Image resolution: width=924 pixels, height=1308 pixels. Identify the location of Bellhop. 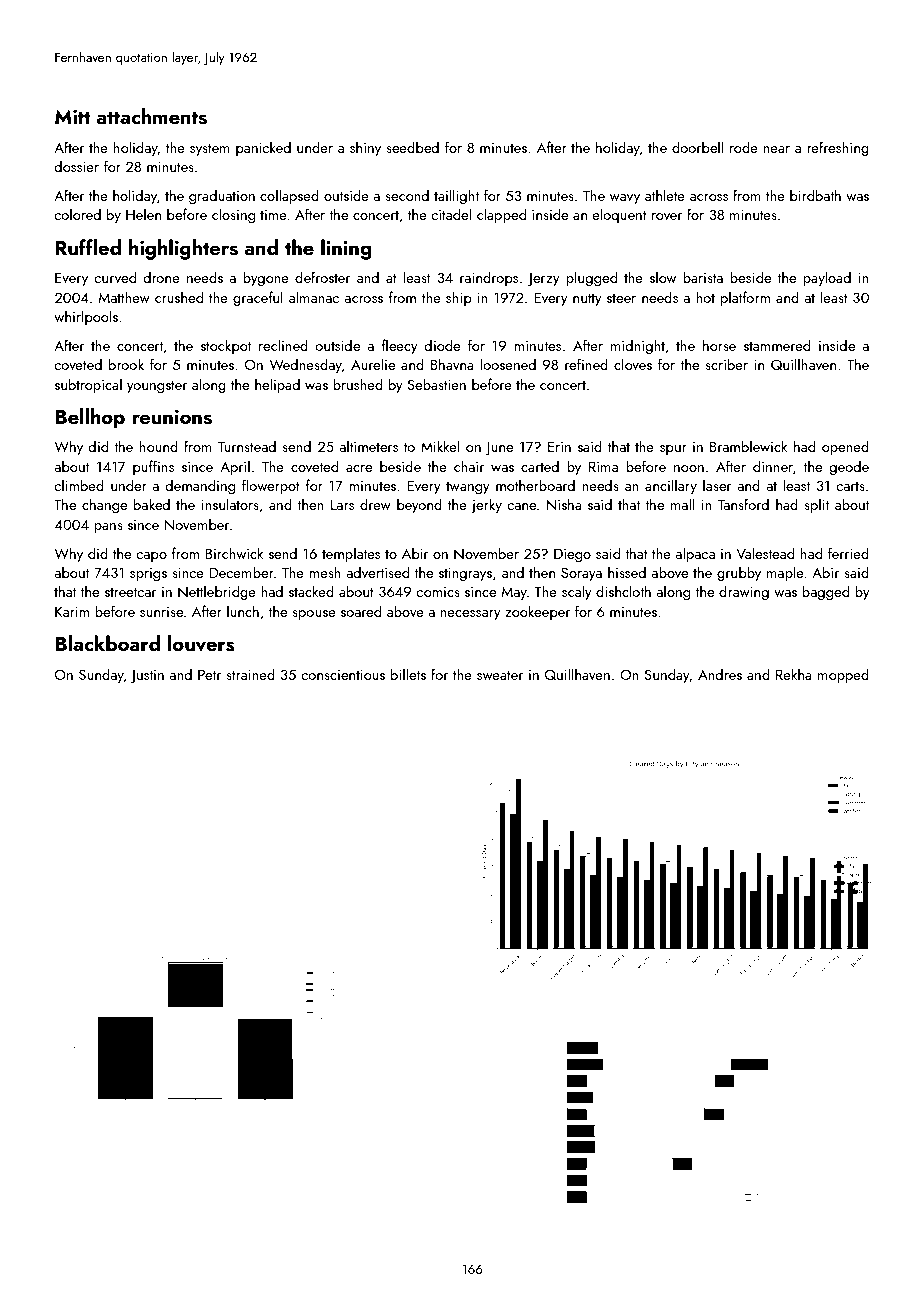
(90, 418).
